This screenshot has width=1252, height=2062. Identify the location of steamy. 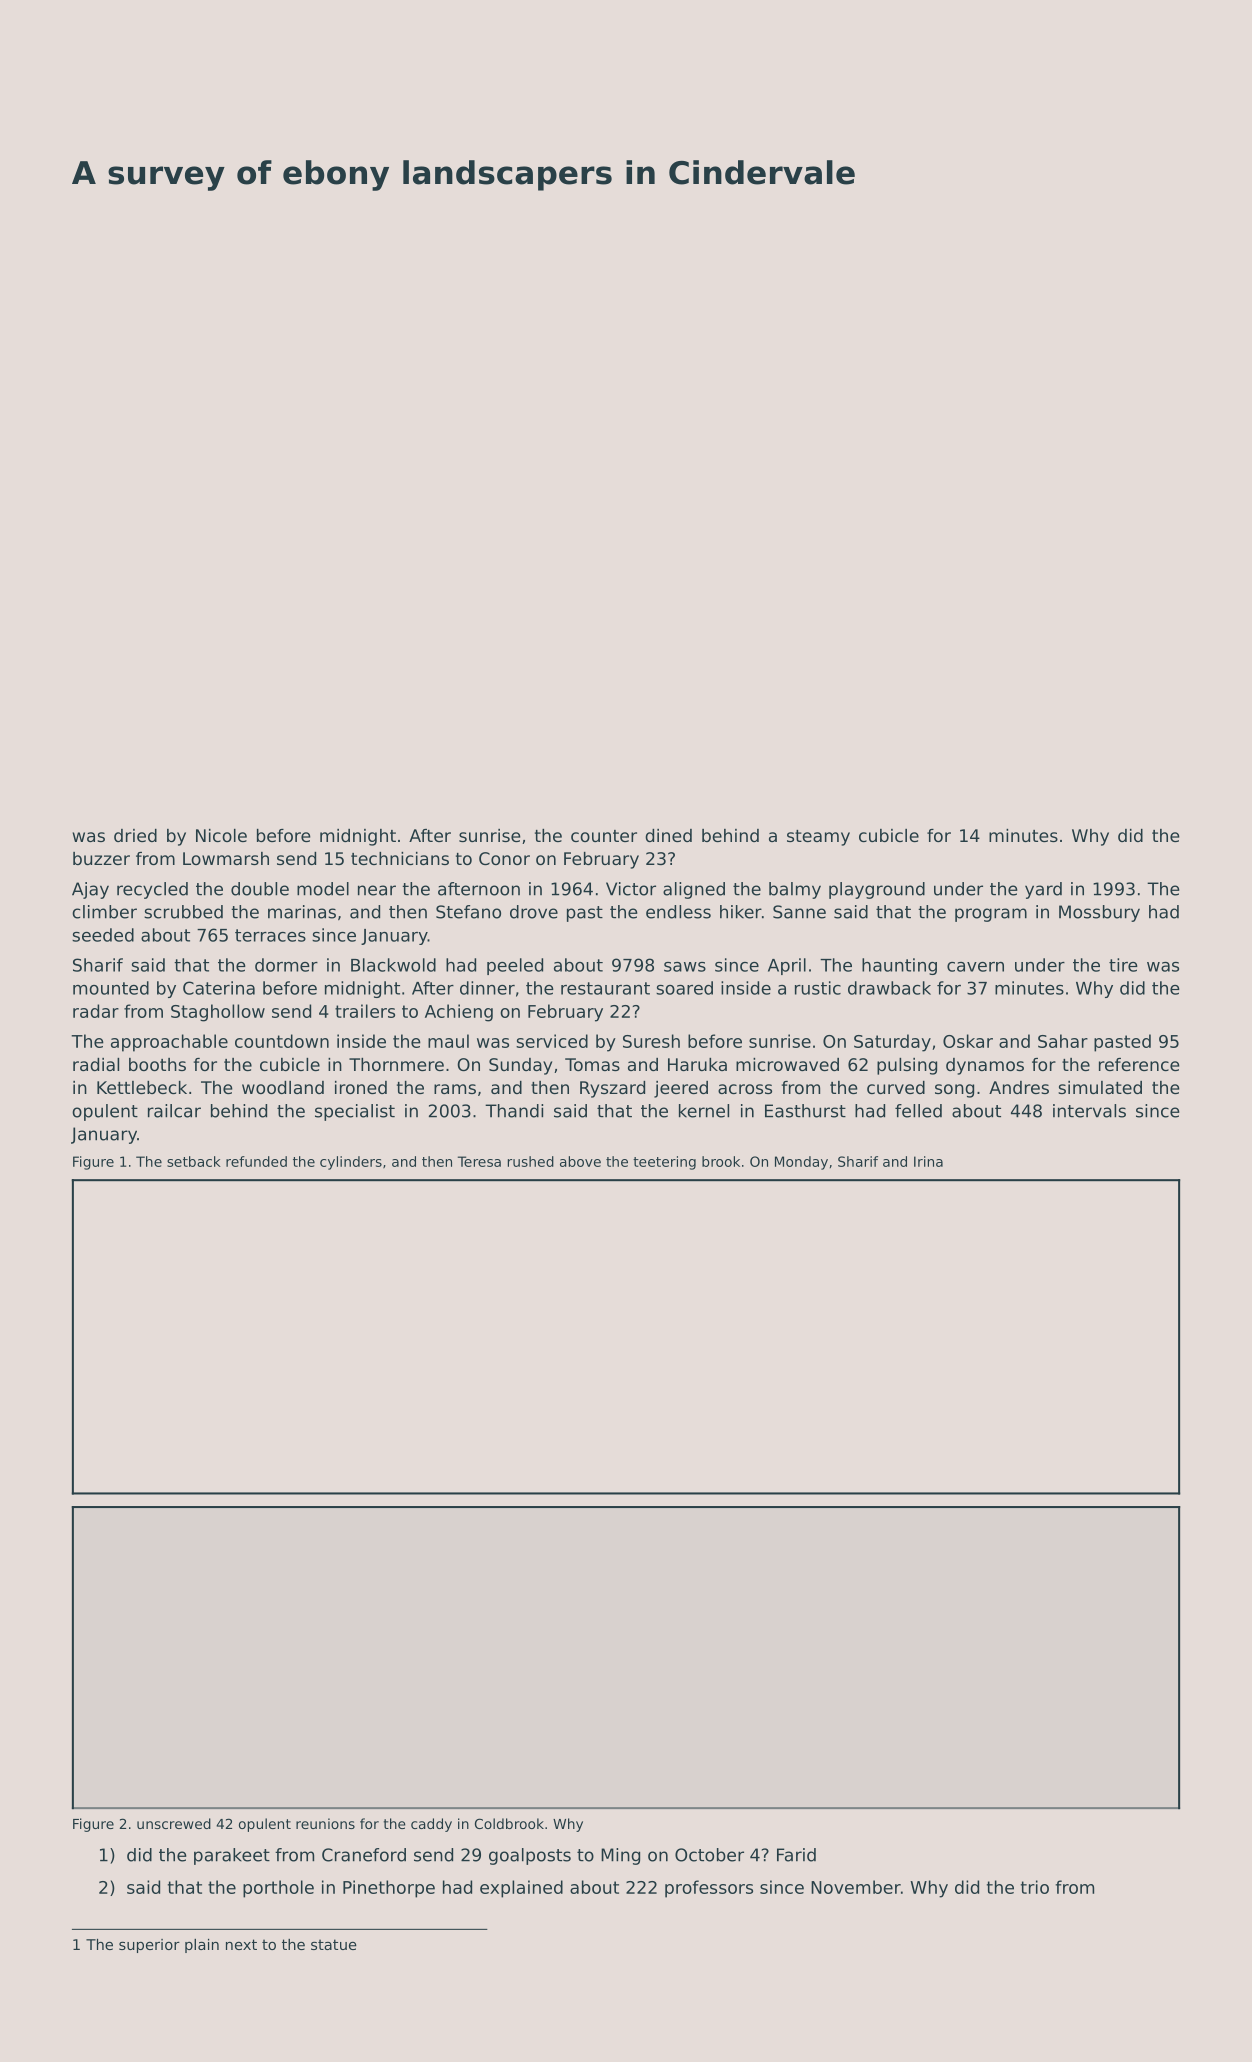
(818, 838).
